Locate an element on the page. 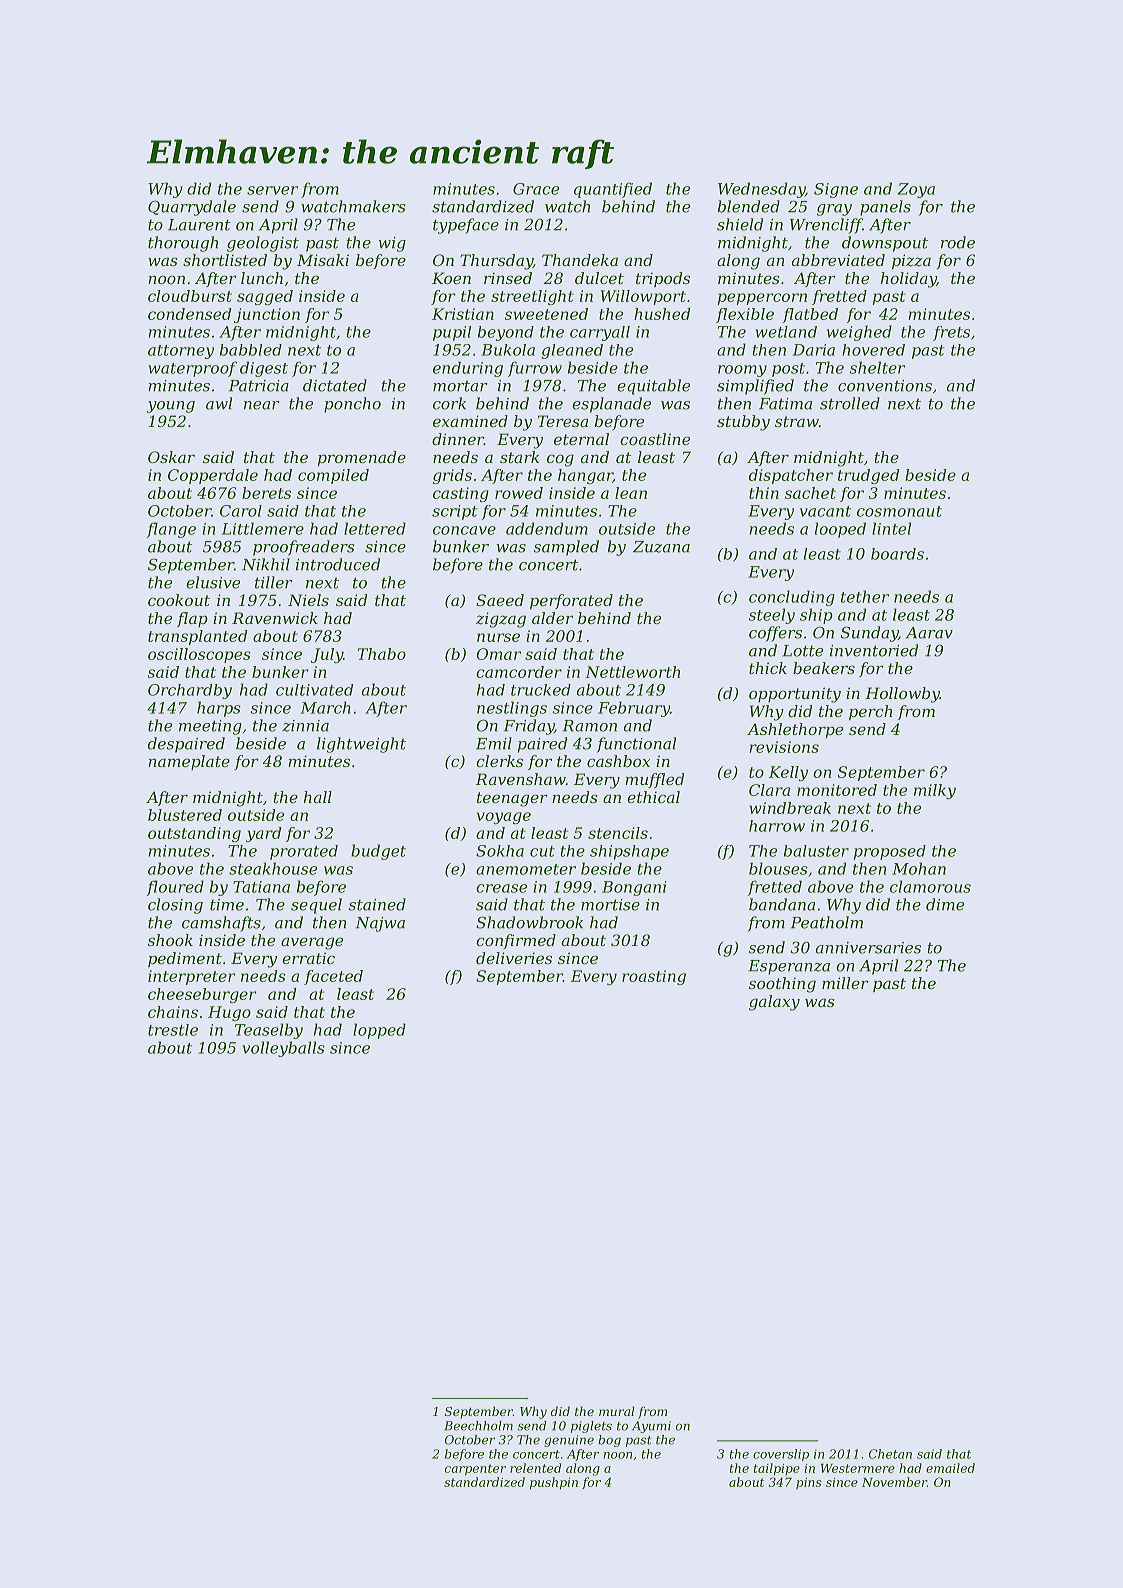 This page has height=1588, width=1123. Clara is located at coordinates (769, 790).
